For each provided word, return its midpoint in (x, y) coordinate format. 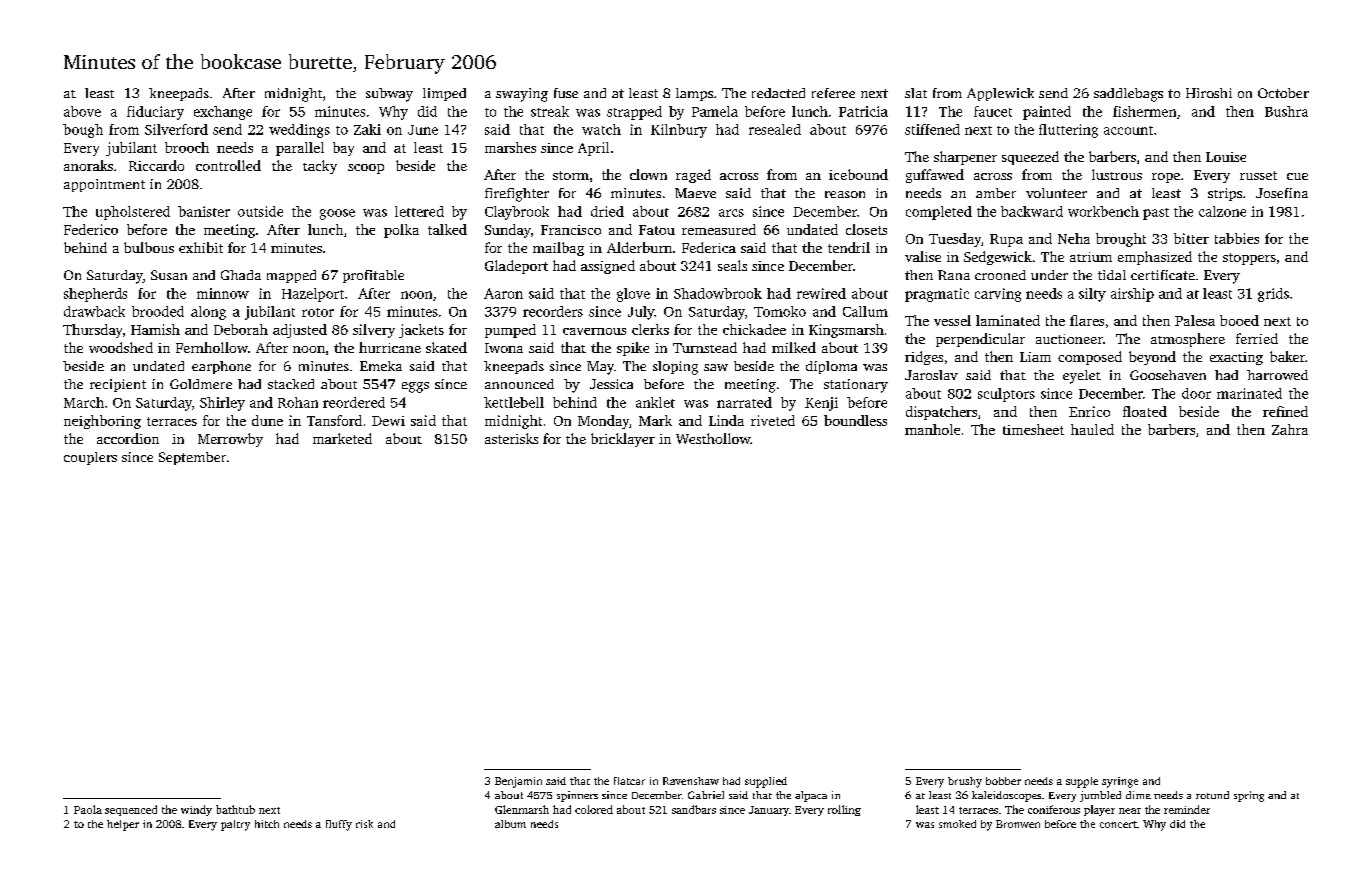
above (82, 111)
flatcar (629, 781)
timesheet (1033, 429)
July (641, 313)
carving (998, 295)
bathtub (235, 809)
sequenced (131, 810)
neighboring (102, 422)
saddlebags (1128, 95)
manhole (932, 429)
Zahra (1290, 429)
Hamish (155, 329)
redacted (778, 93)
